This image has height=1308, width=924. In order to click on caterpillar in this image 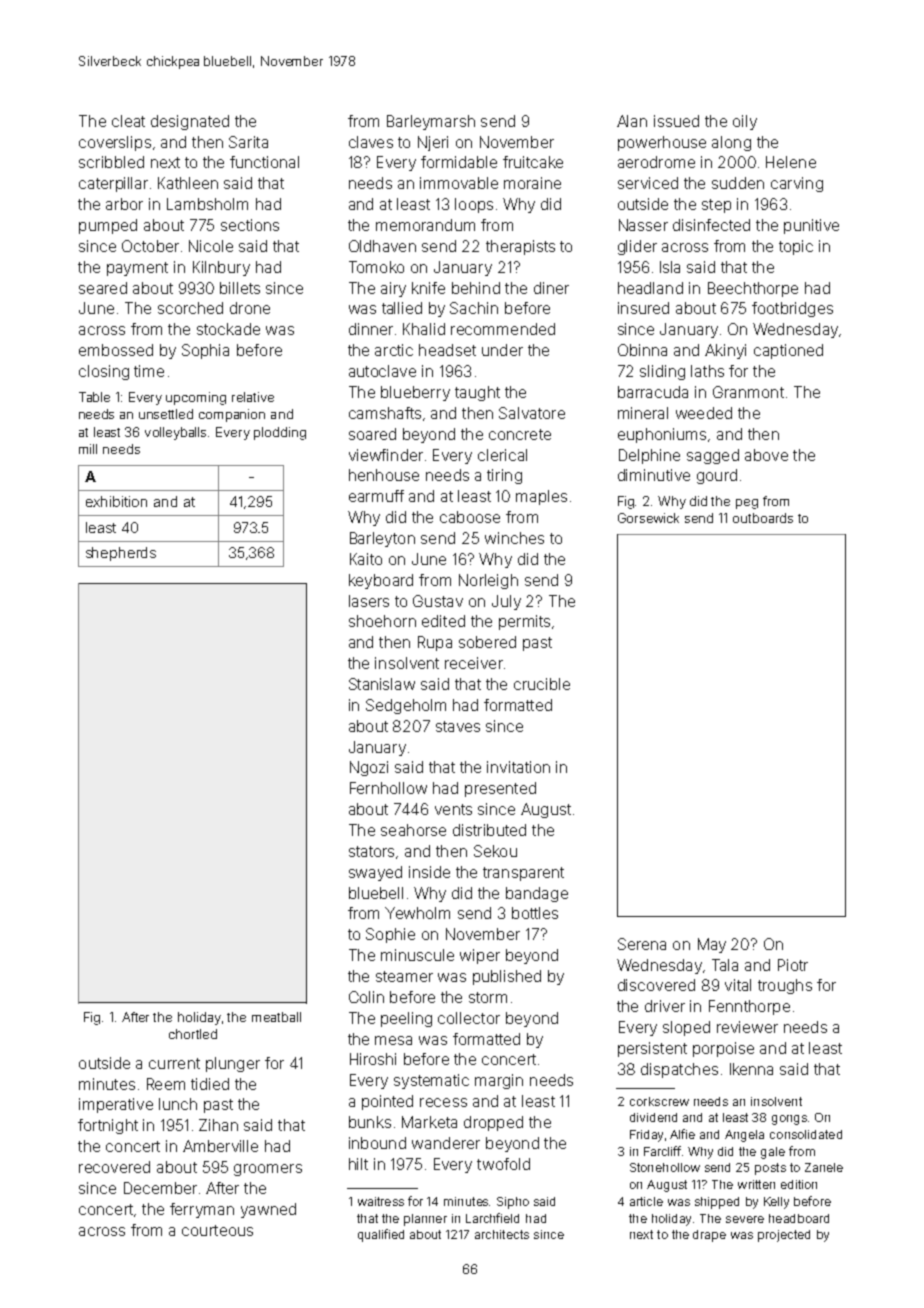, I will do `click(113, 184)`.
